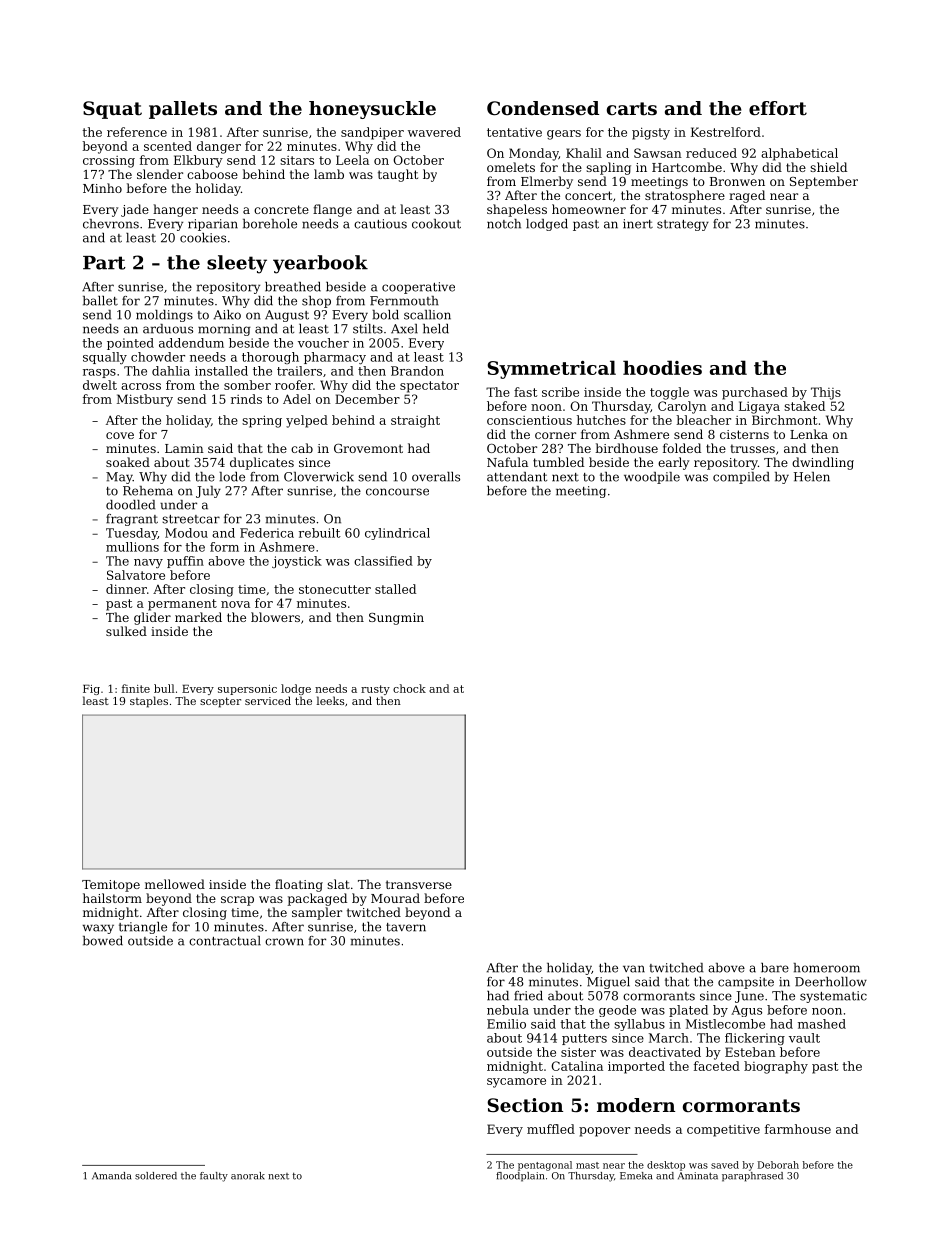  I want to click on Mistbury, so click(145, 400).
